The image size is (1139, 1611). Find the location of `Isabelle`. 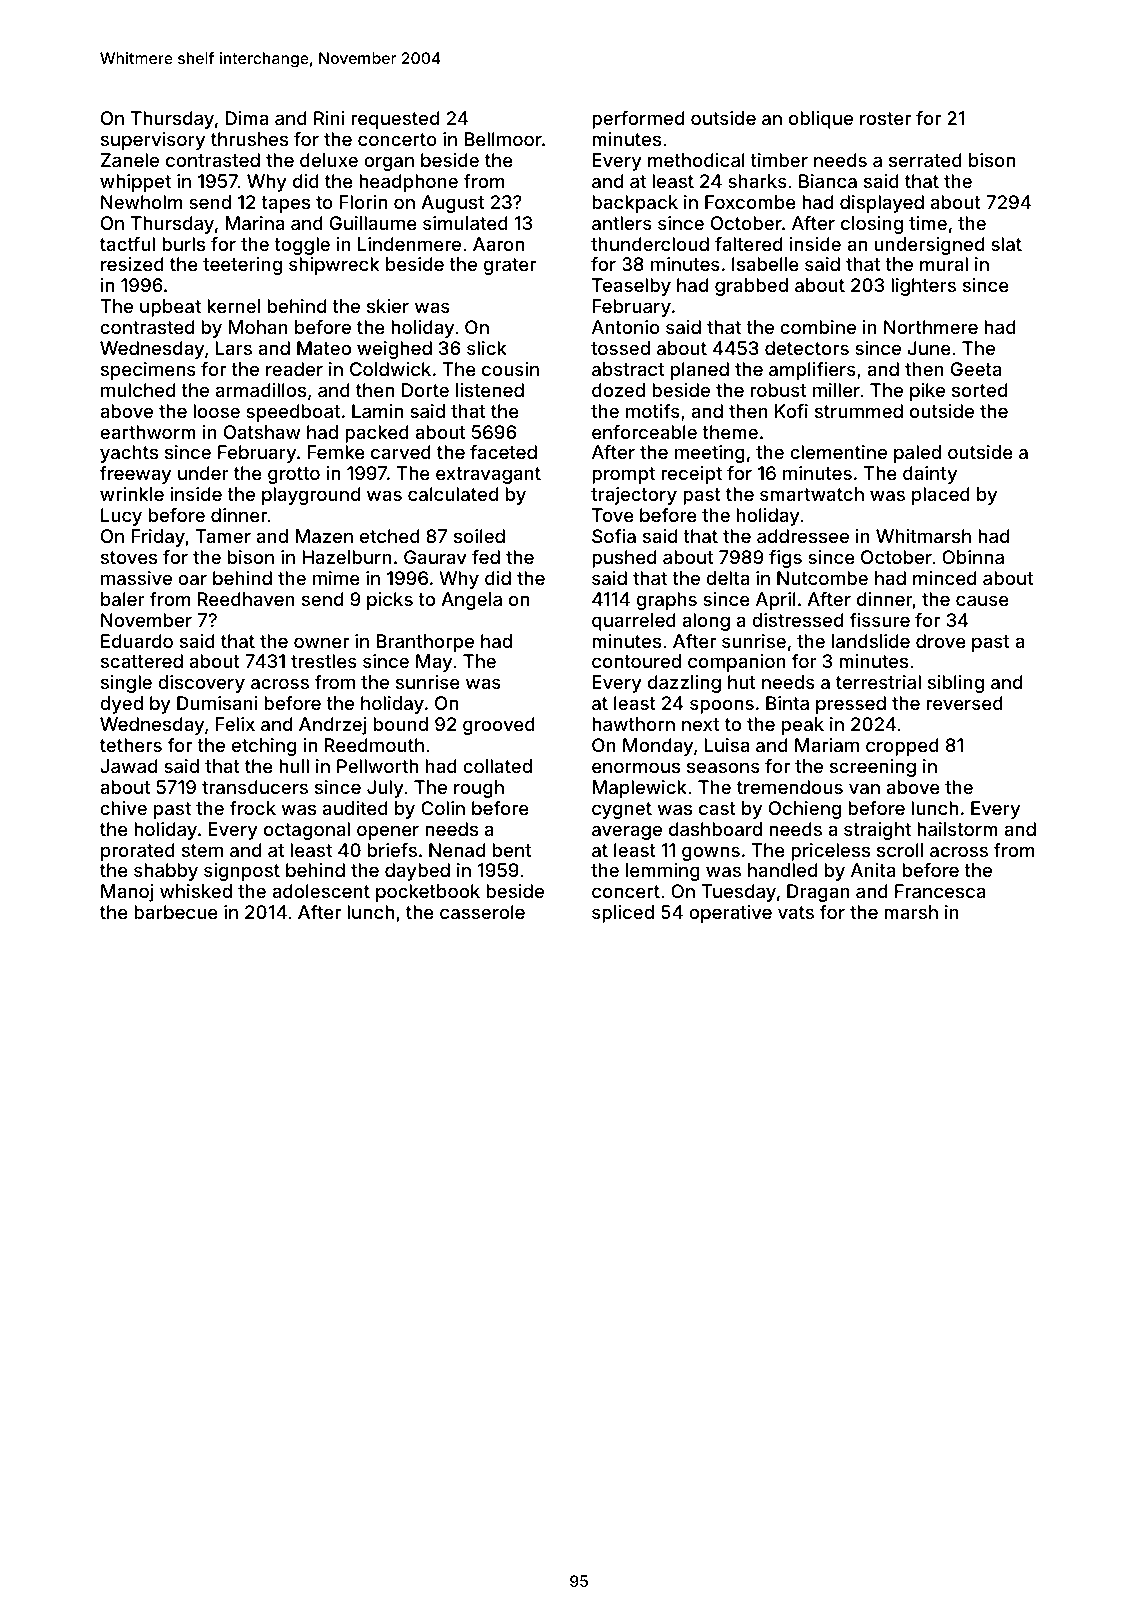

Isabelle is located at coordinates (765, 264).
